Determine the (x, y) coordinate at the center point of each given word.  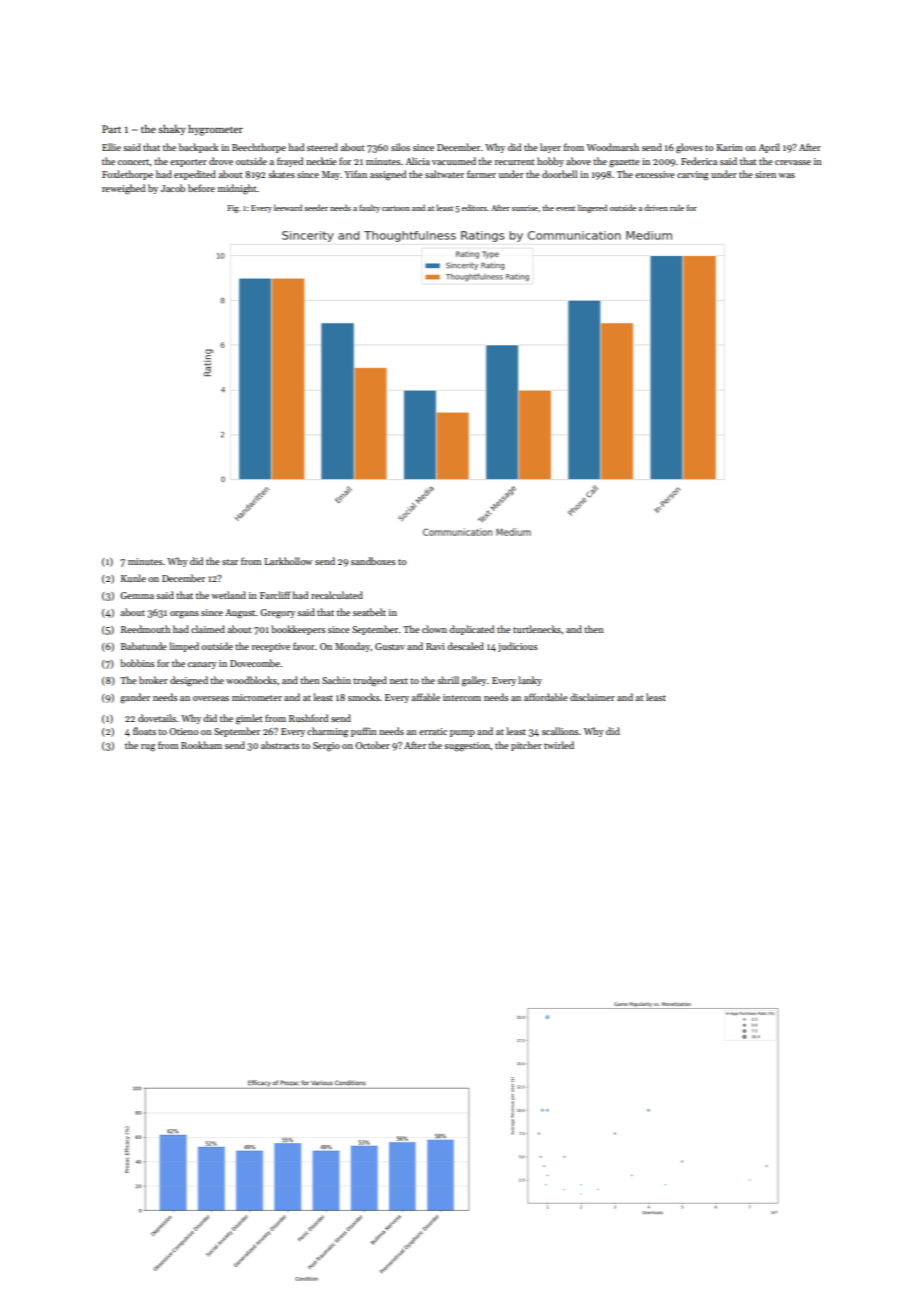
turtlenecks (537, 629)
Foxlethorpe (127, 175)
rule (677, 207)
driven (656, 207)
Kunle (133, 578)
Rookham (201, 745)
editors (474, 207)
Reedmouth (145, 629)
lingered (592, 208)
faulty (369, 208)
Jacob (173, 188)
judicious (517, 647)
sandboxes (373, 561)
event (565, 208)
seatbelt (369, 612)
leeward (288, 207)
